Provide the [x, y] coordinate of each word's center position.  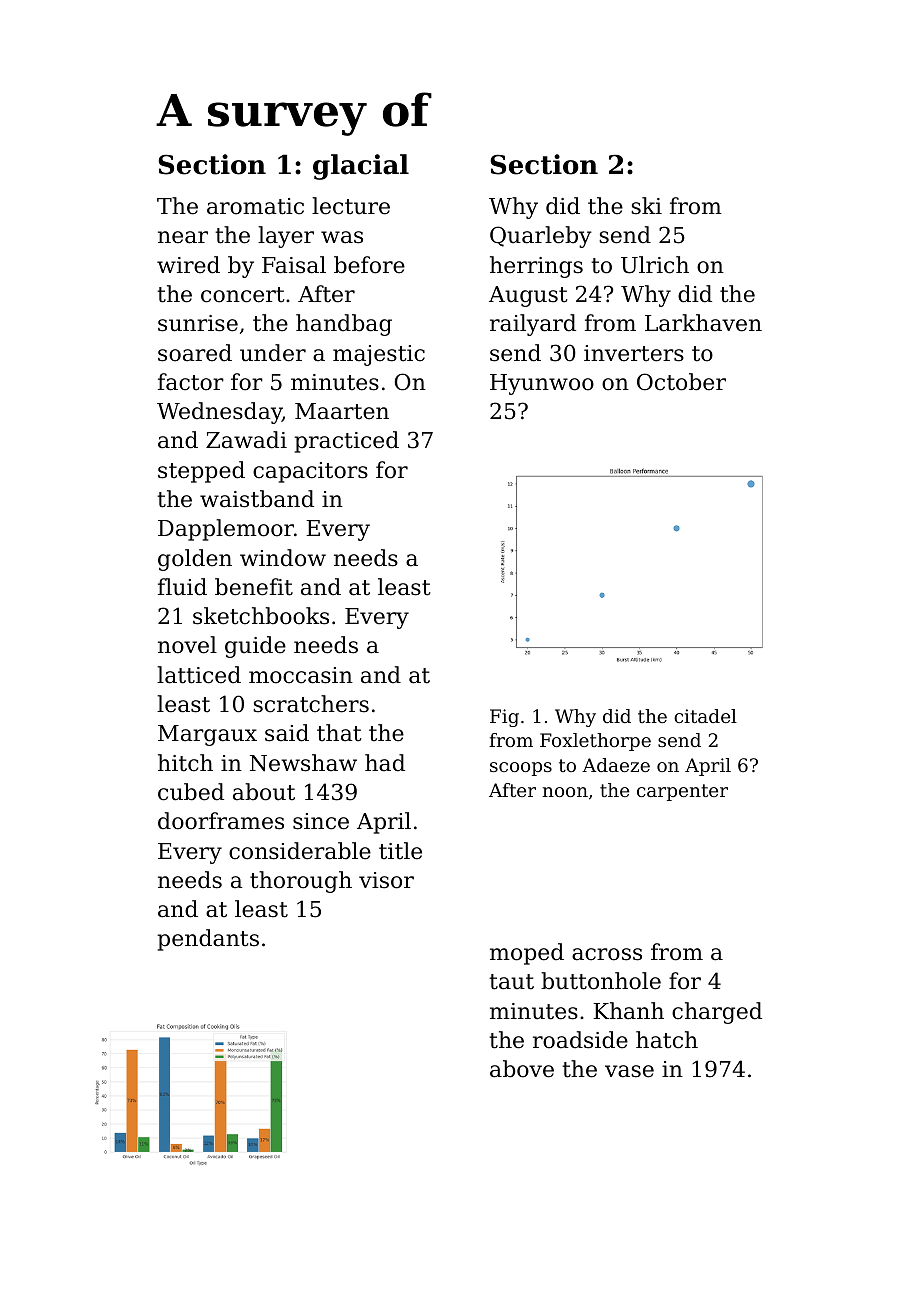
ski [646, 206]
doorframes [221, 821]
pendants [208, 940]
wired [188, 265]
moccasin [301, 675]
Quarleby [541, 237]
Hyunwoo [542, 384]
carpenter [682, 792]
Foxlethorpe [595, 742]
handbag [344, 325]
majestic [379, 355]
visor [386, 880]
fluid [182, 587]
